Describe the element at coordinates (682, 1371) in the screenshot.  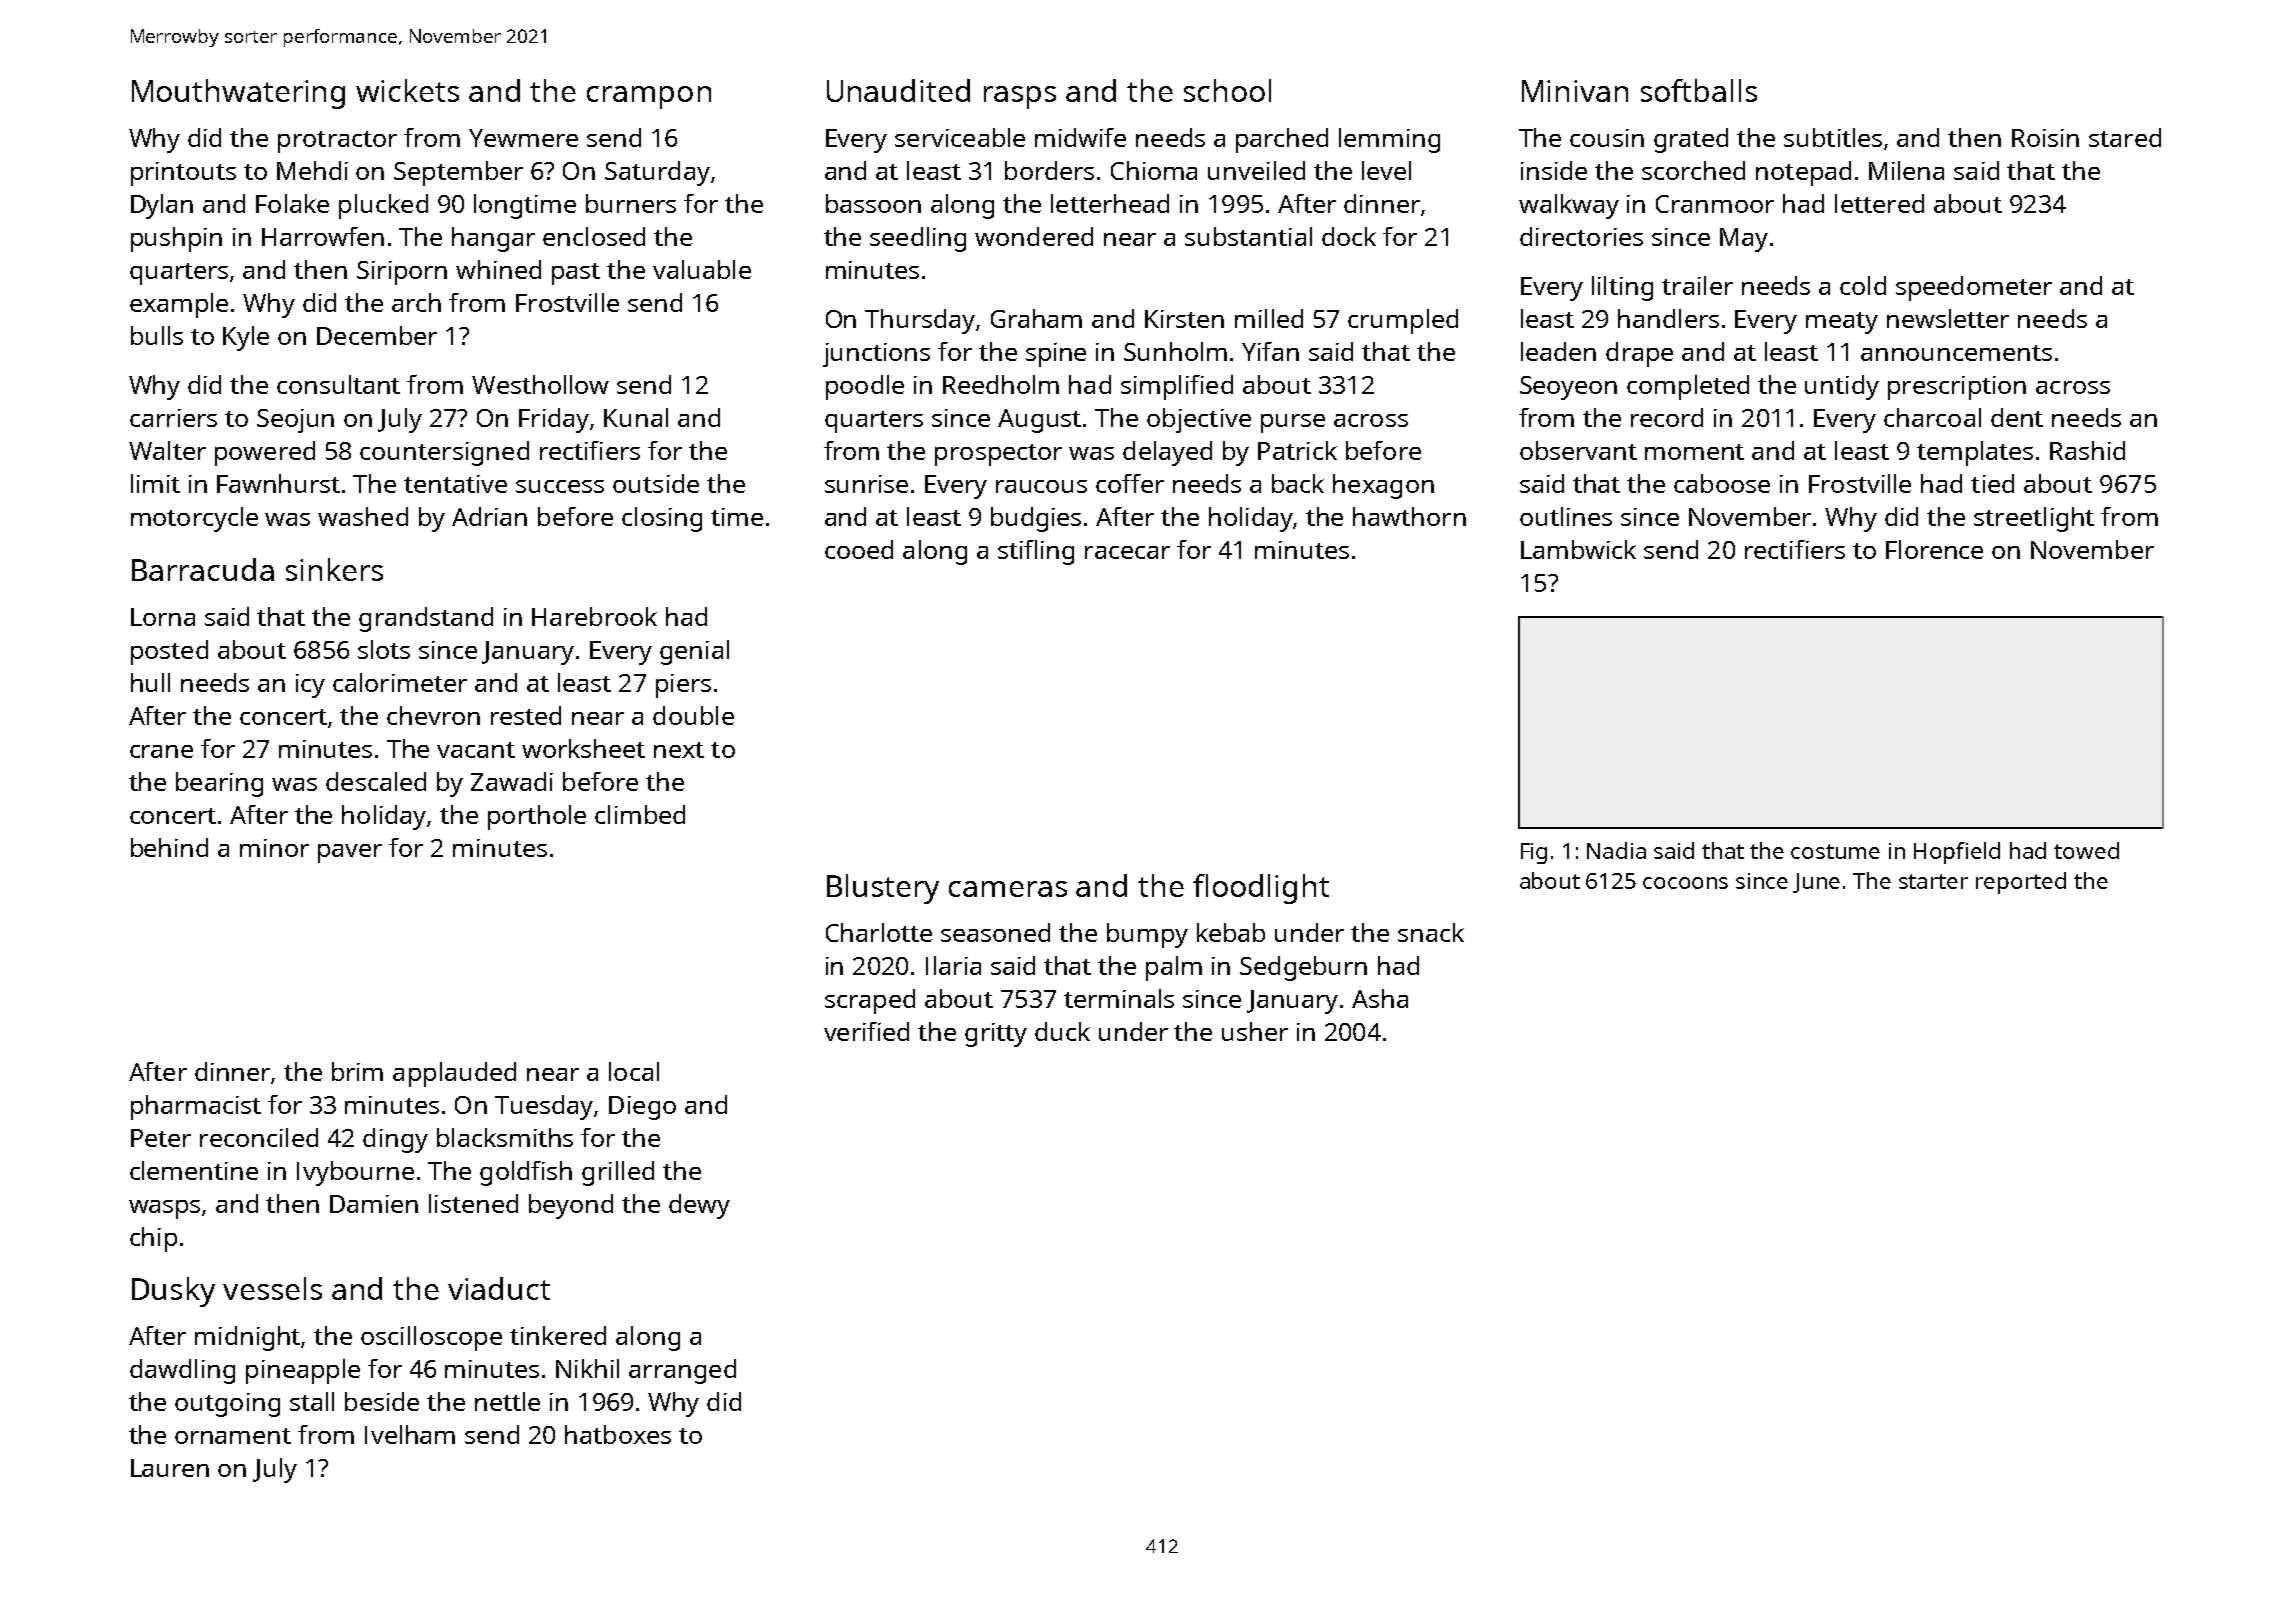
I see `arranged` at that location.
